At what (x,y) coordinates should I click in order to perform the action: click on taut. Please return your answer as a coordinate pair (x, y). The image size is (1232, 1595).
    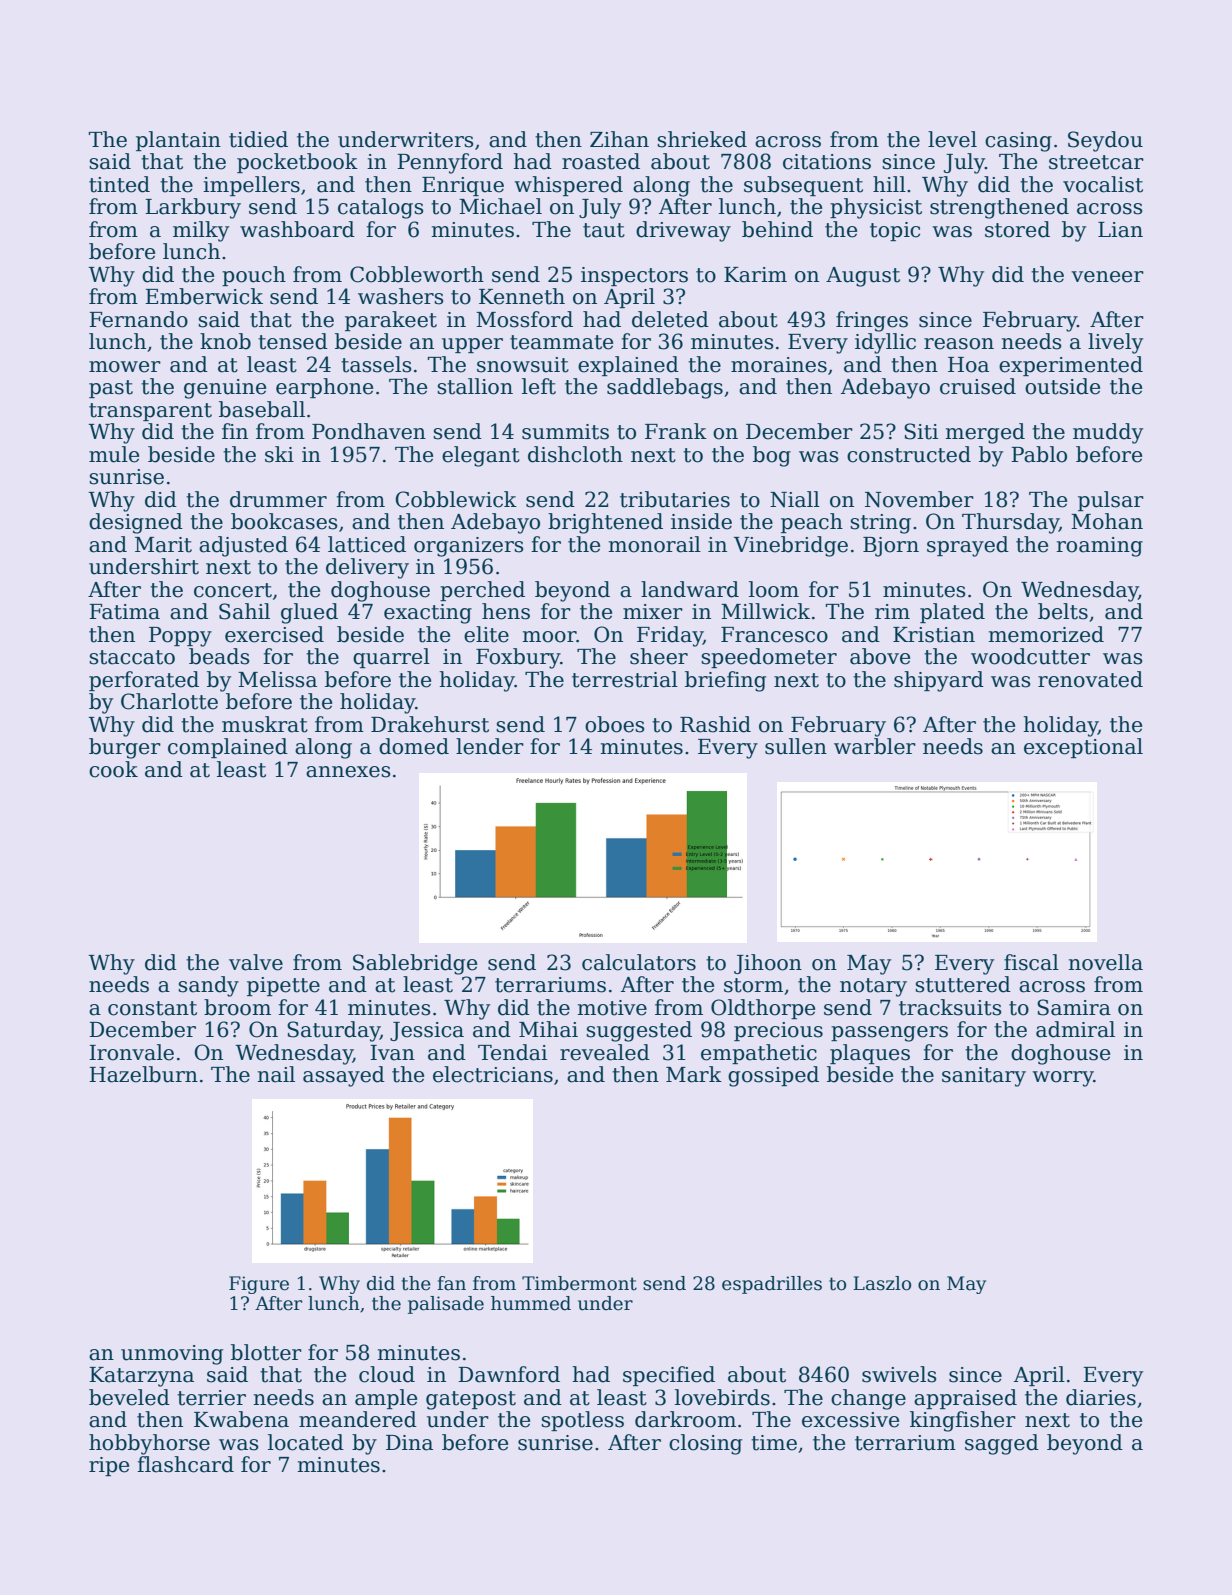
    Looking at the image, I should click on (604, 230).
